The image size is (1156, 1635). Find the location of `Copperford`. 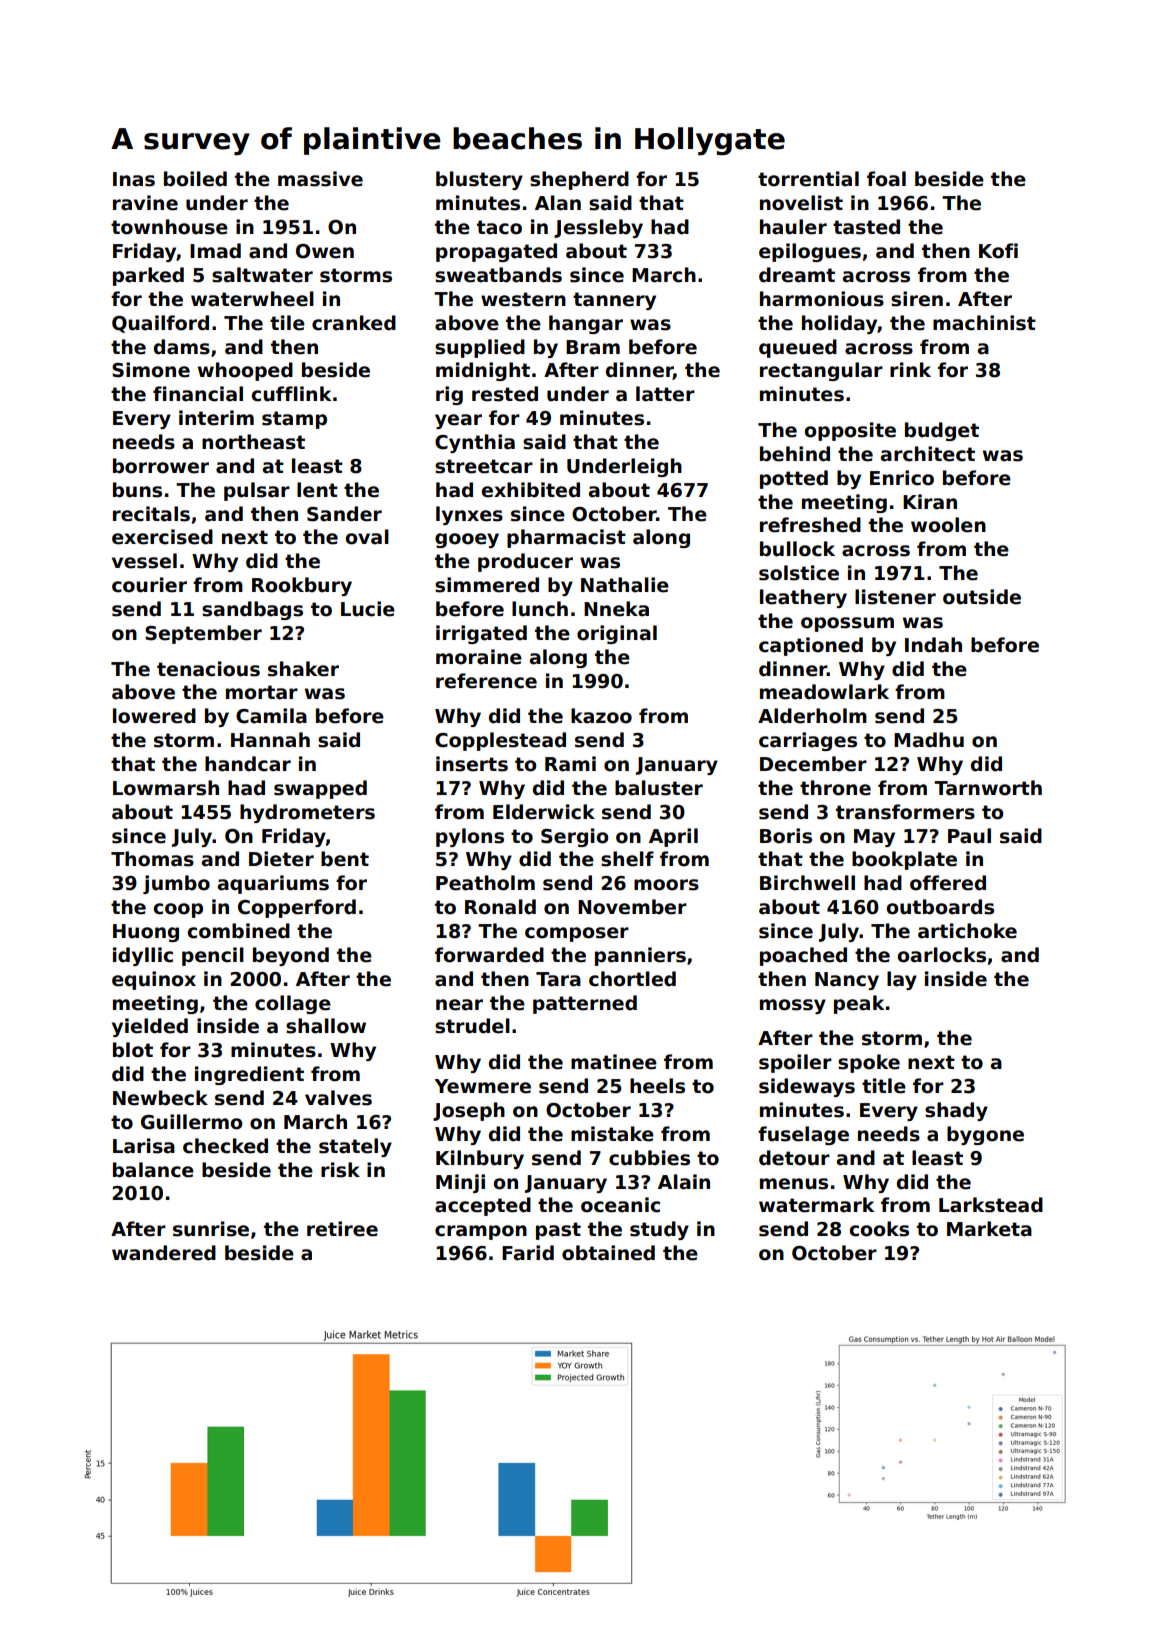

Copperford is located at coordinates (297, 908).
